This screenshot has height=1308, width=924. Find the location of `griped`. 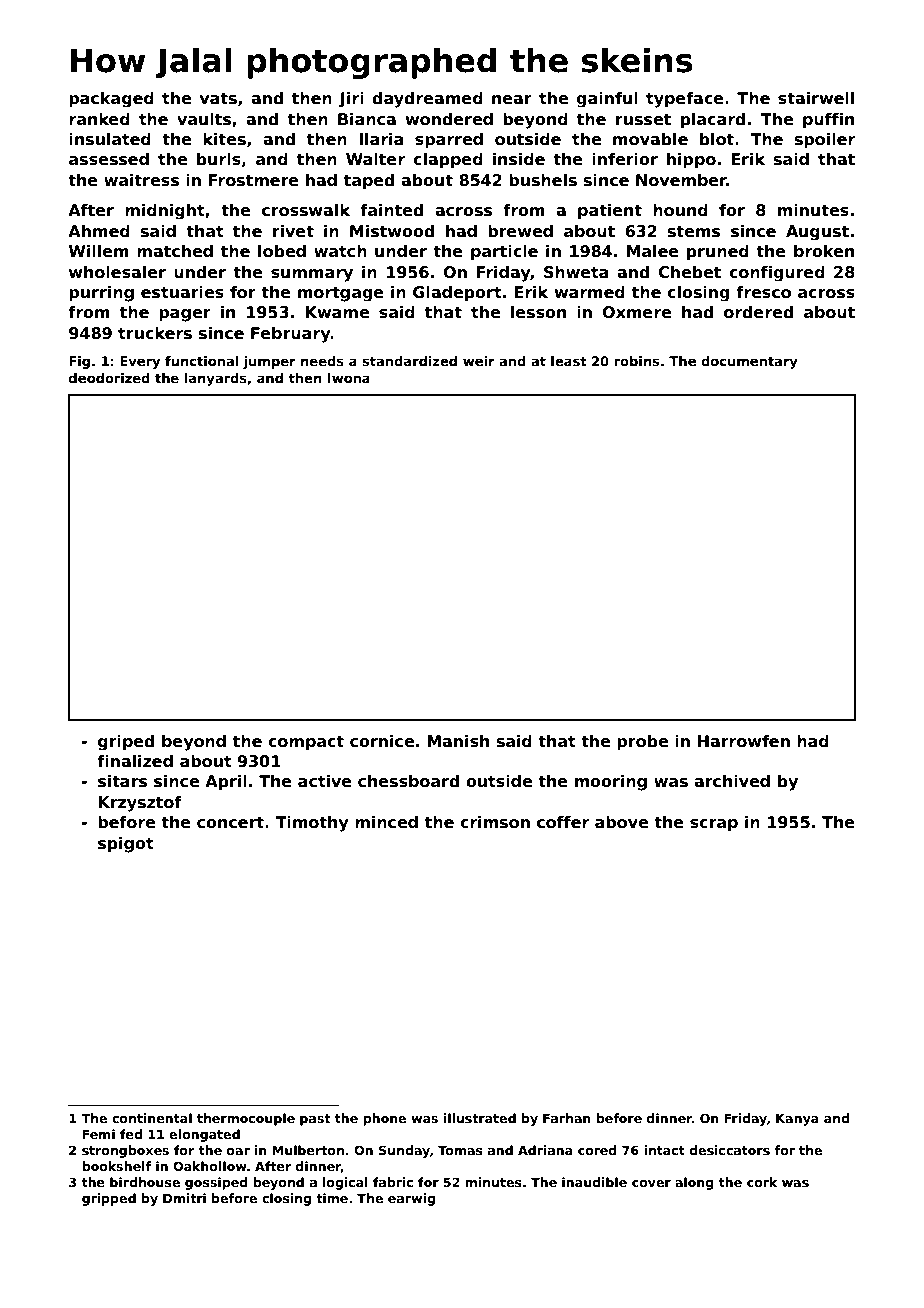

griped is located at coordinates (126, 743).
